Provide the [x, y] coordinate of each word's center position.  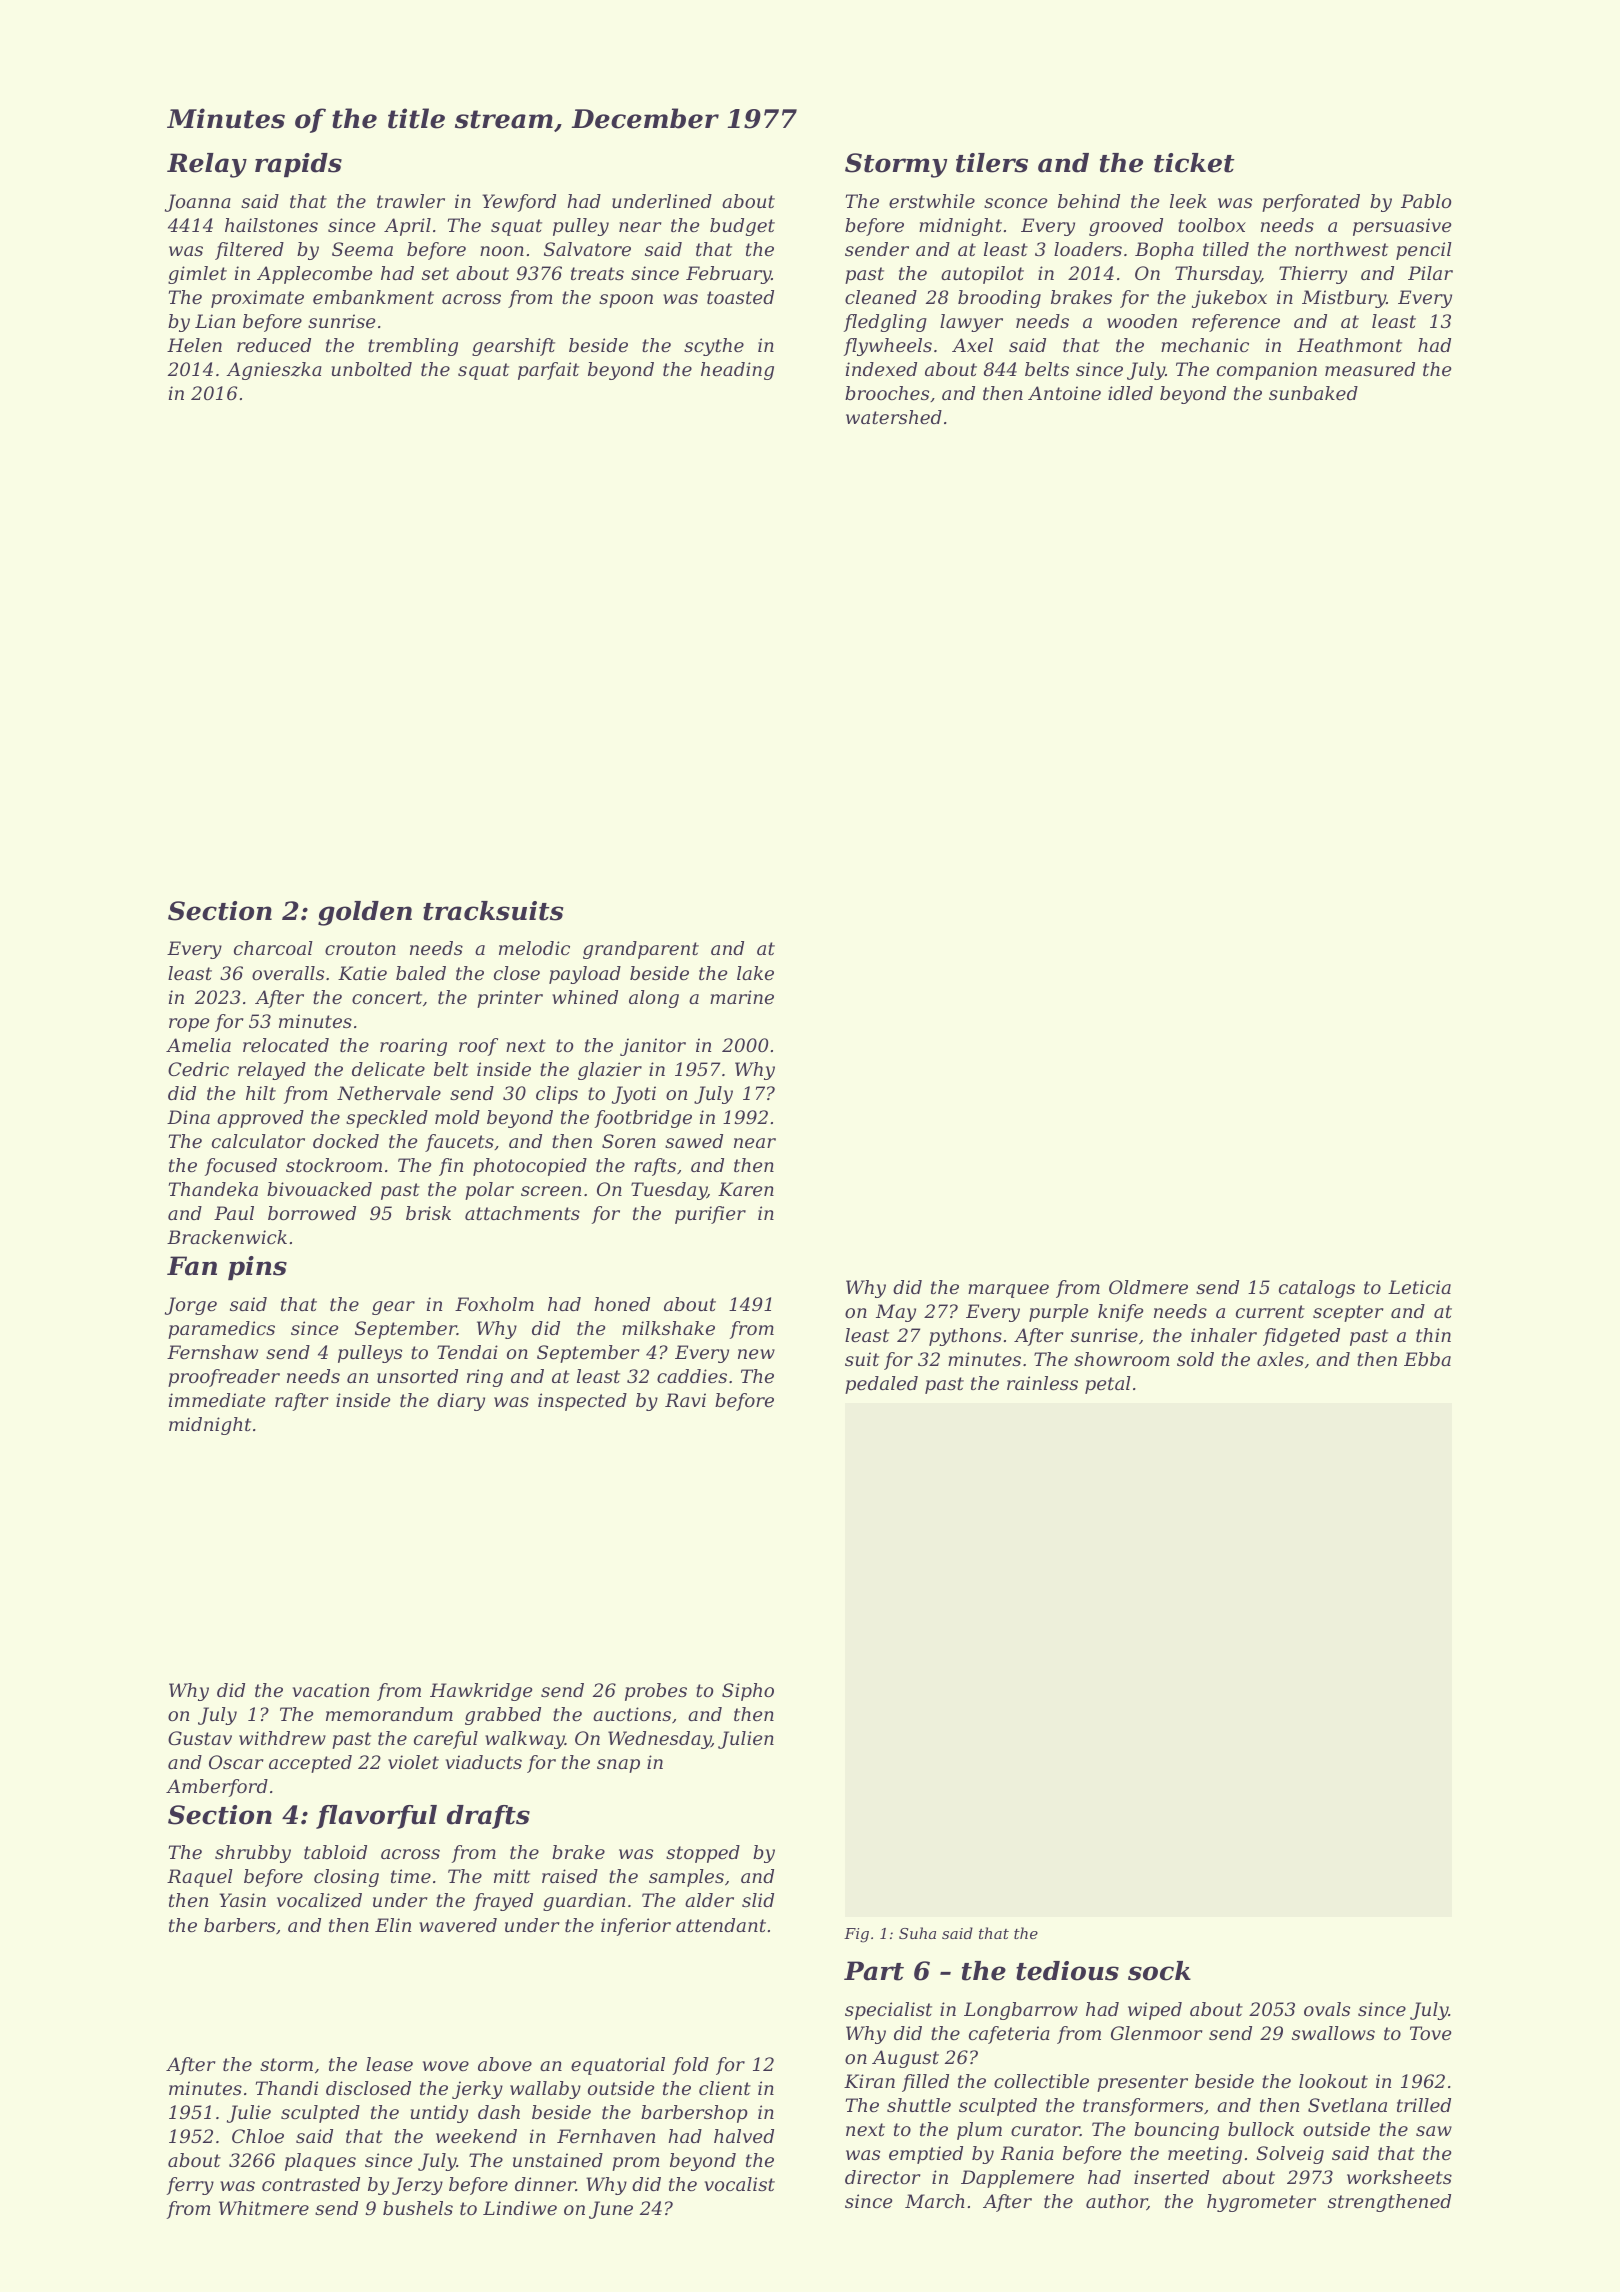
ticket [1194, 163]
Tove [1430, 2033]
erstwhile [932, 201]
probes [656, 1692]
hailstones [271, 225]
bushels [418, 2208]
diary [461, 1402]
